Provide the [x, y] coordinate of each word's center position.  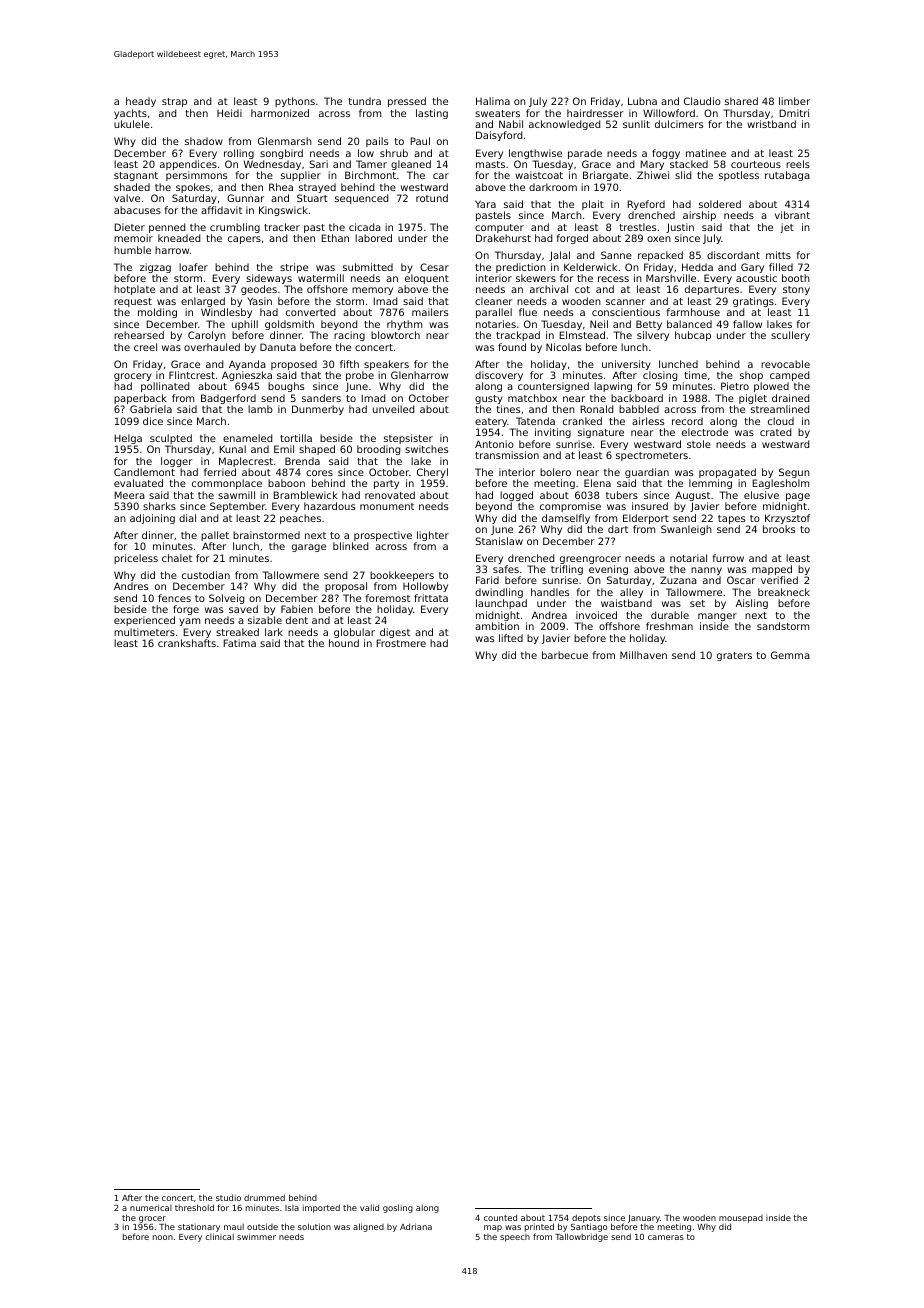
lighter [433, 536]
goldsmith [289, 325]
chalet [177, 558]
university [626, 365]
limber [794, 101]
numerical [151, 1207]
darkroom [553, 187]
